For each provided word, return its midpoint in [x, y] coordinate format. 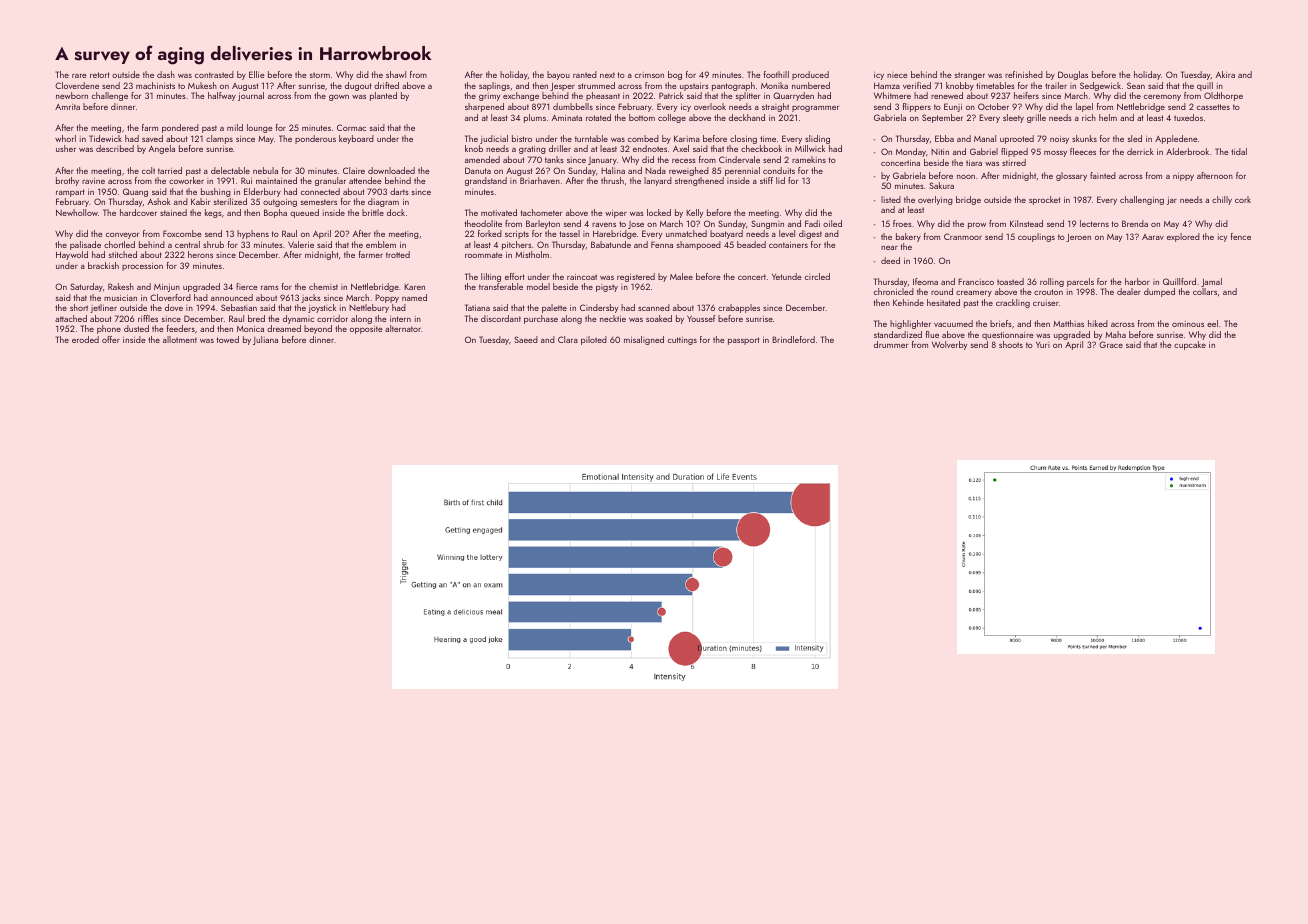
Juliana [265, 340]
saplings [494, 86]
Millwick [810, 148]
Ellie [257, 74]
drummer [891, 344]
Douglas [1073, 75]
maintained [276, 180]
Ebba [944, 138]
